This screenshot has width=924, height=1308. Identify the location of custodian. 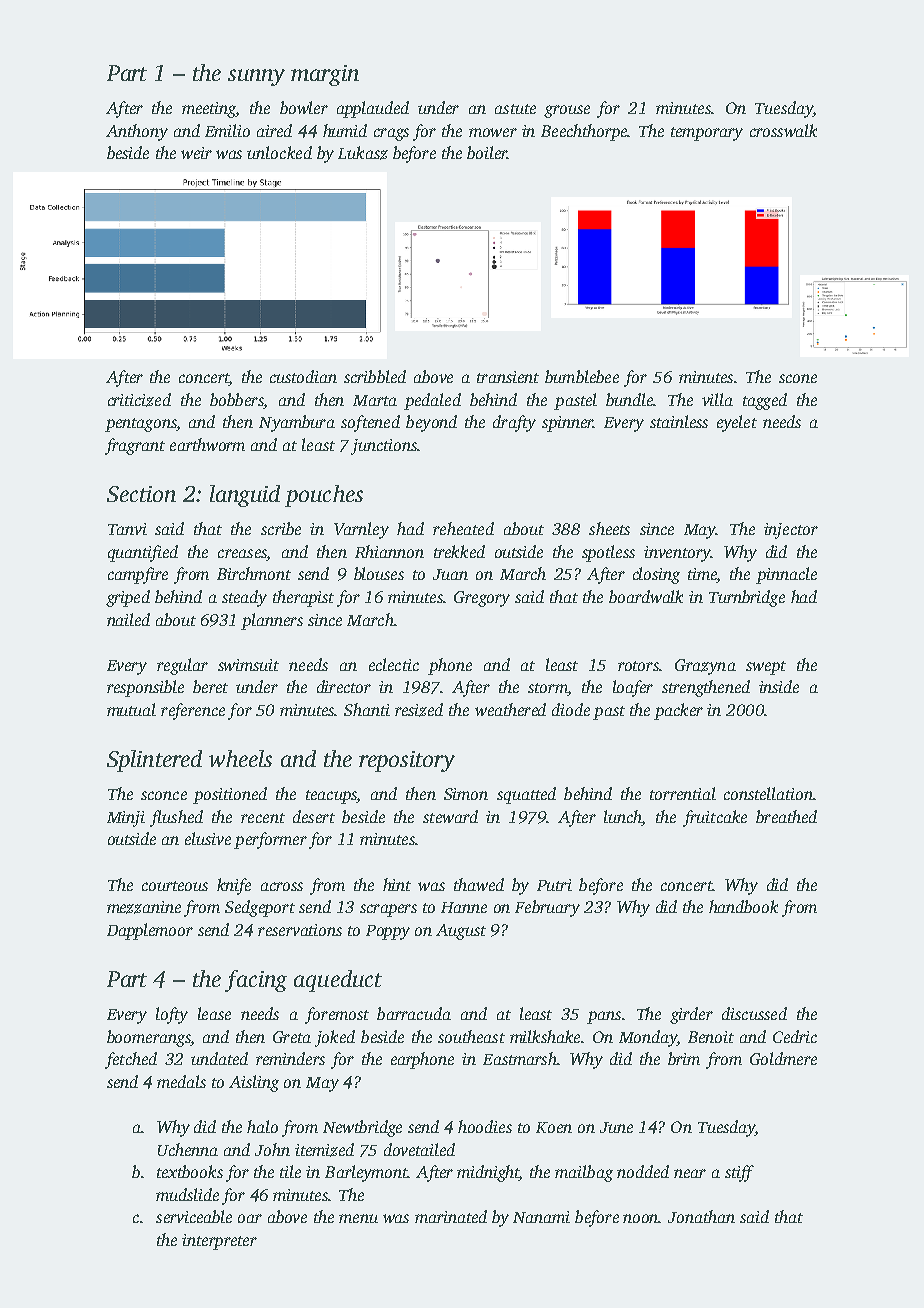
(303, 376).
